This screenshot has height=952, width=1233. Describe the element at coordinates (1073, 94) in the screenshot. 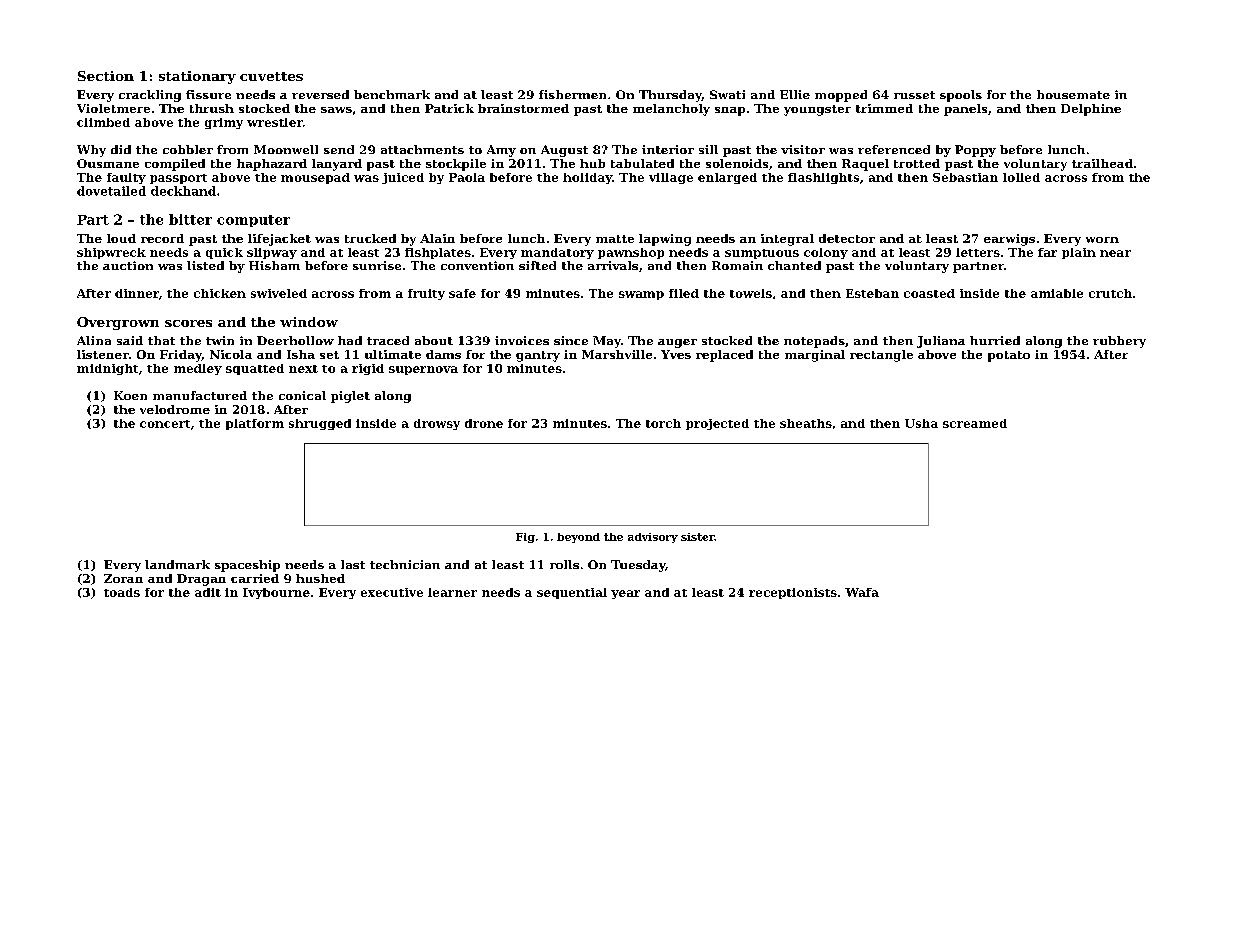

I see `housemate` at that location.
